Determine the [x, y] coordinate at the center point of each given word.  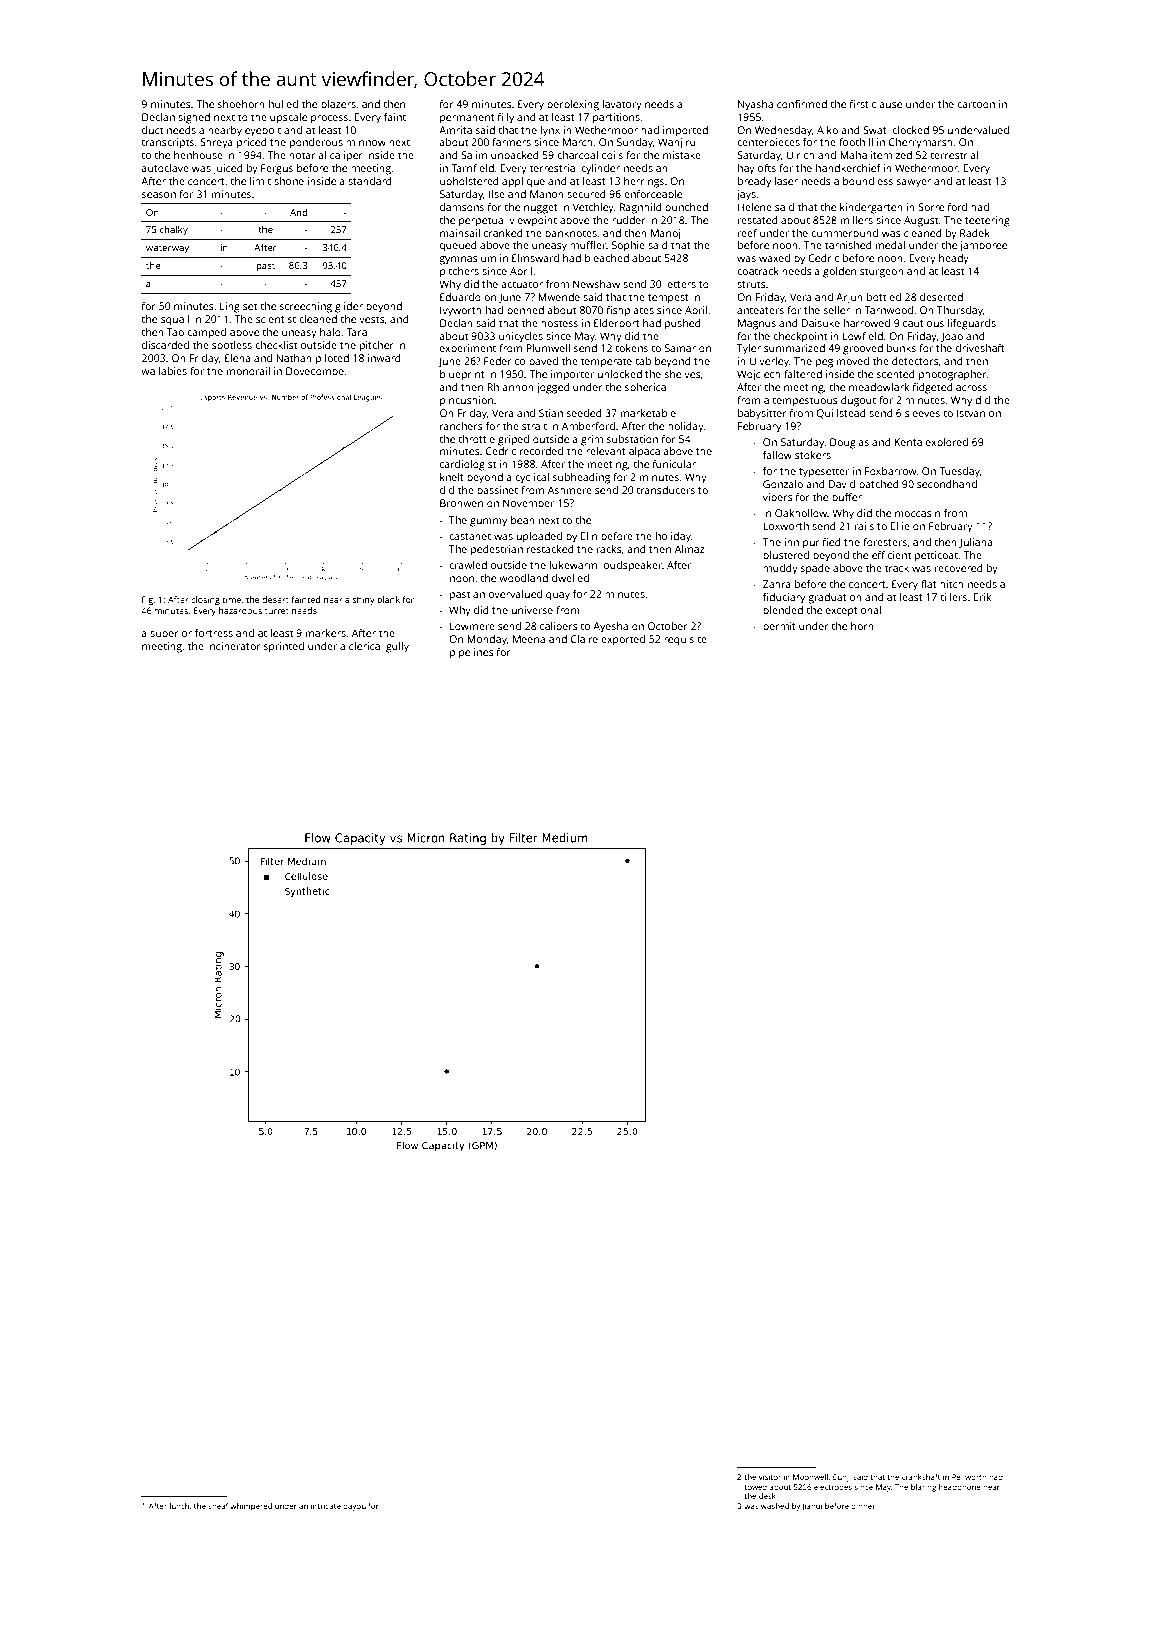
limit [260, 181]
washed [775, 1506]
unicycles [521, 337]
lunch [179, 1506]
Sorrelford [942, 207]
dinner [863, 1506]
